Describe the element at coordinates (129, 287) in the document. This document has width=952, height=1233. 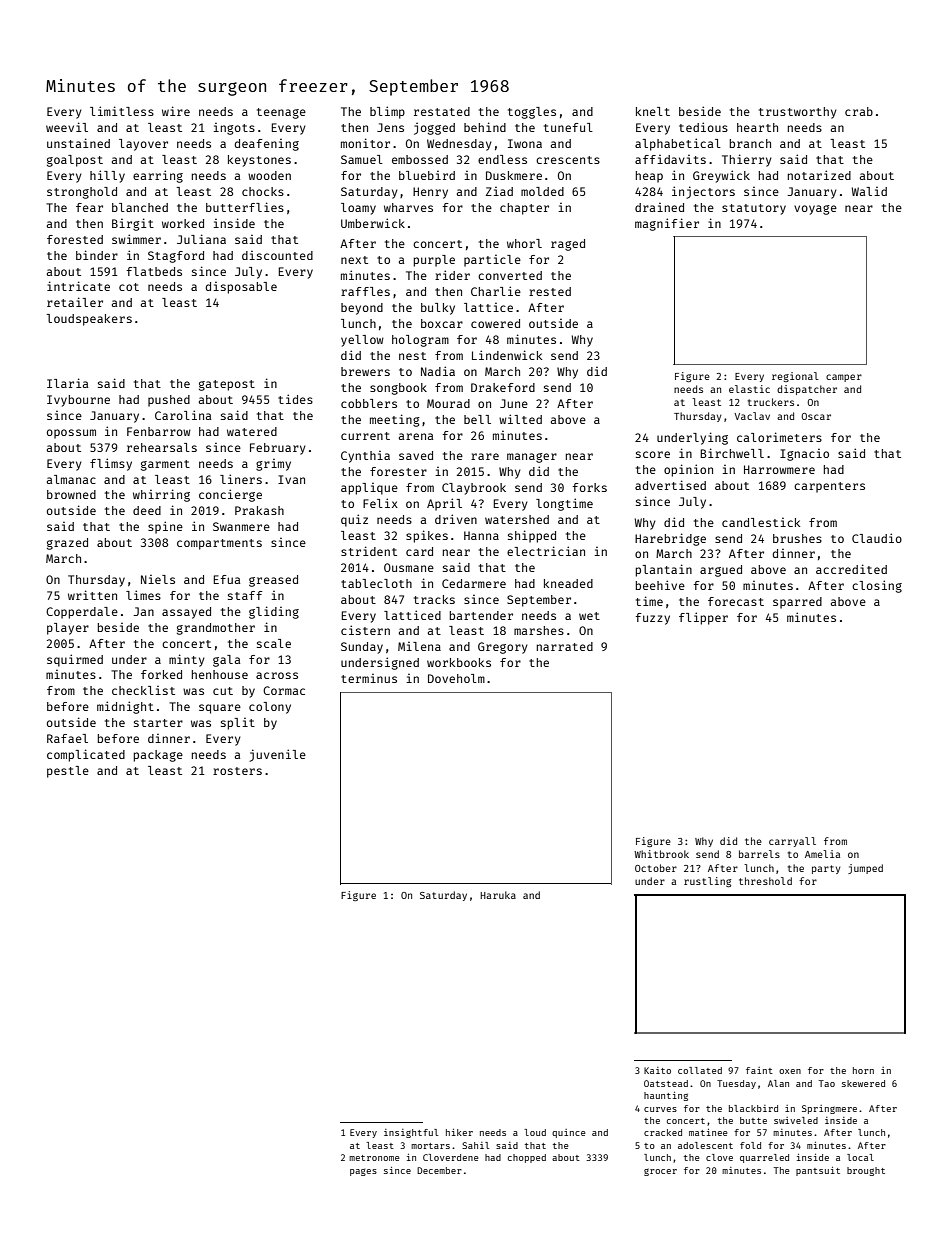
I see `cot` at that location.
